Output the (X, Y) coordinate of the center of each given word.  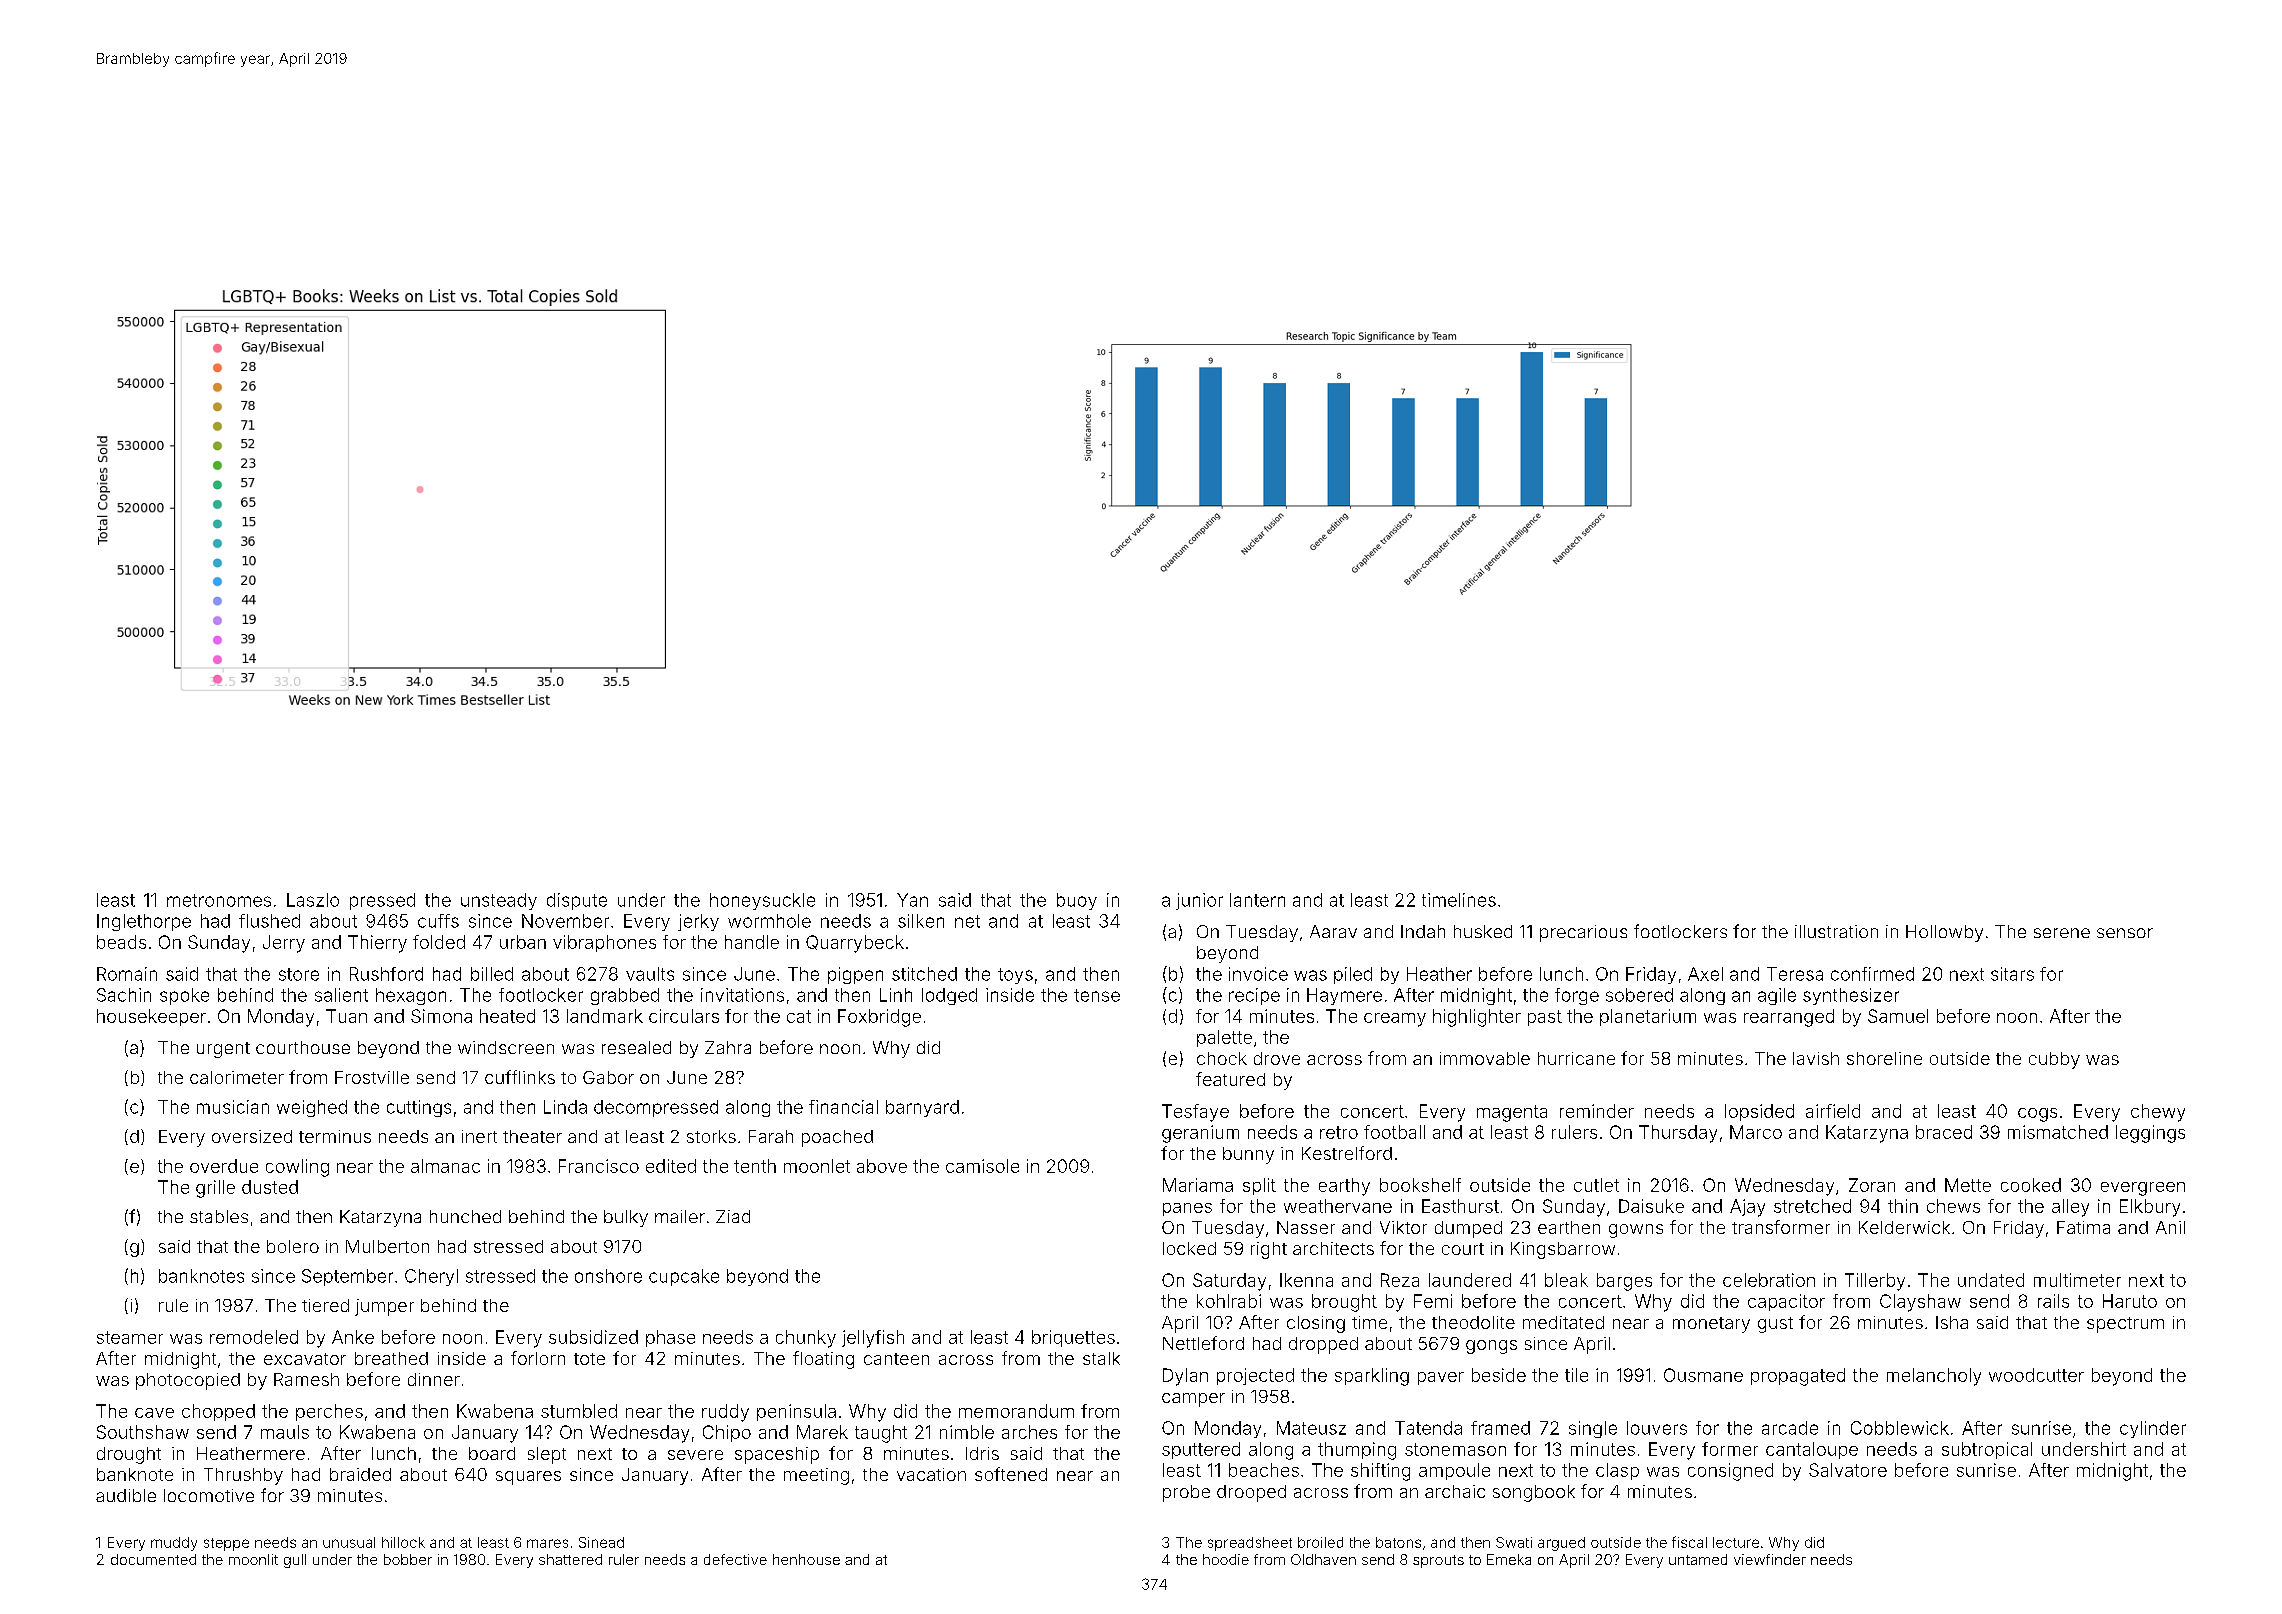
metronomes (219, 900)
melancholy (1934, 1377)
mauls (285, 1432)
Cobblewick (1900, 1428)
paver (1441, 1378)
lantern (1257, 900)
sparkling (1372, 1377)
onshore (608, 1276)
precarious (1583, 933)
